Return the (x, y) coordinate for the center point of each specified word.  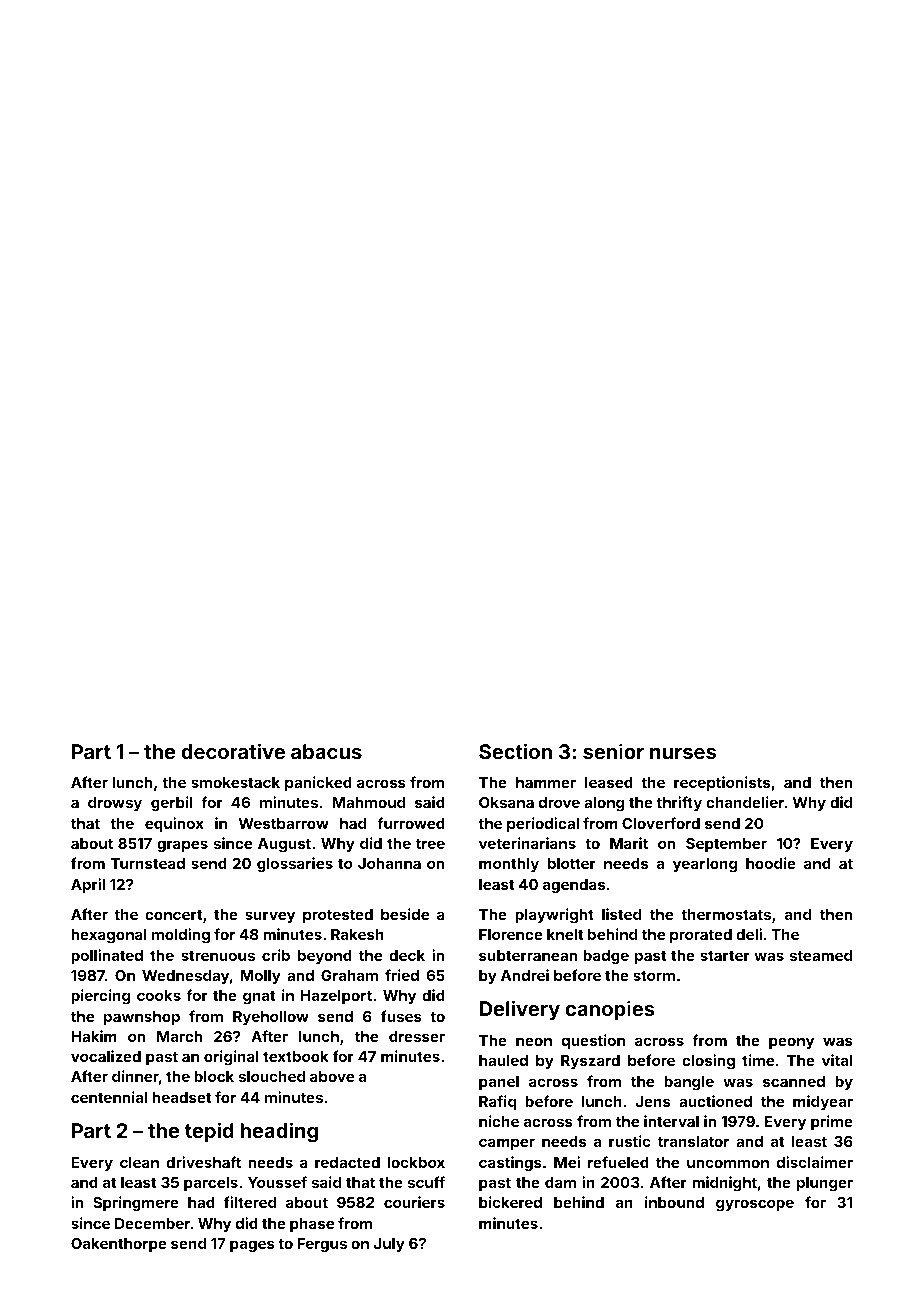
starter (725, 956)
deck (407, 955)
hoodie (771, 863)
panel (499, 1083)
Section (515, 751)
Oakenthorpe (119, 1245)
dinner (135, 1076)
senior (613, 751)
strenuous (218, 956)
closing (708, 1062)
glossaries (295, 865)
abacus (326, 751)
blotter (572, 863)
